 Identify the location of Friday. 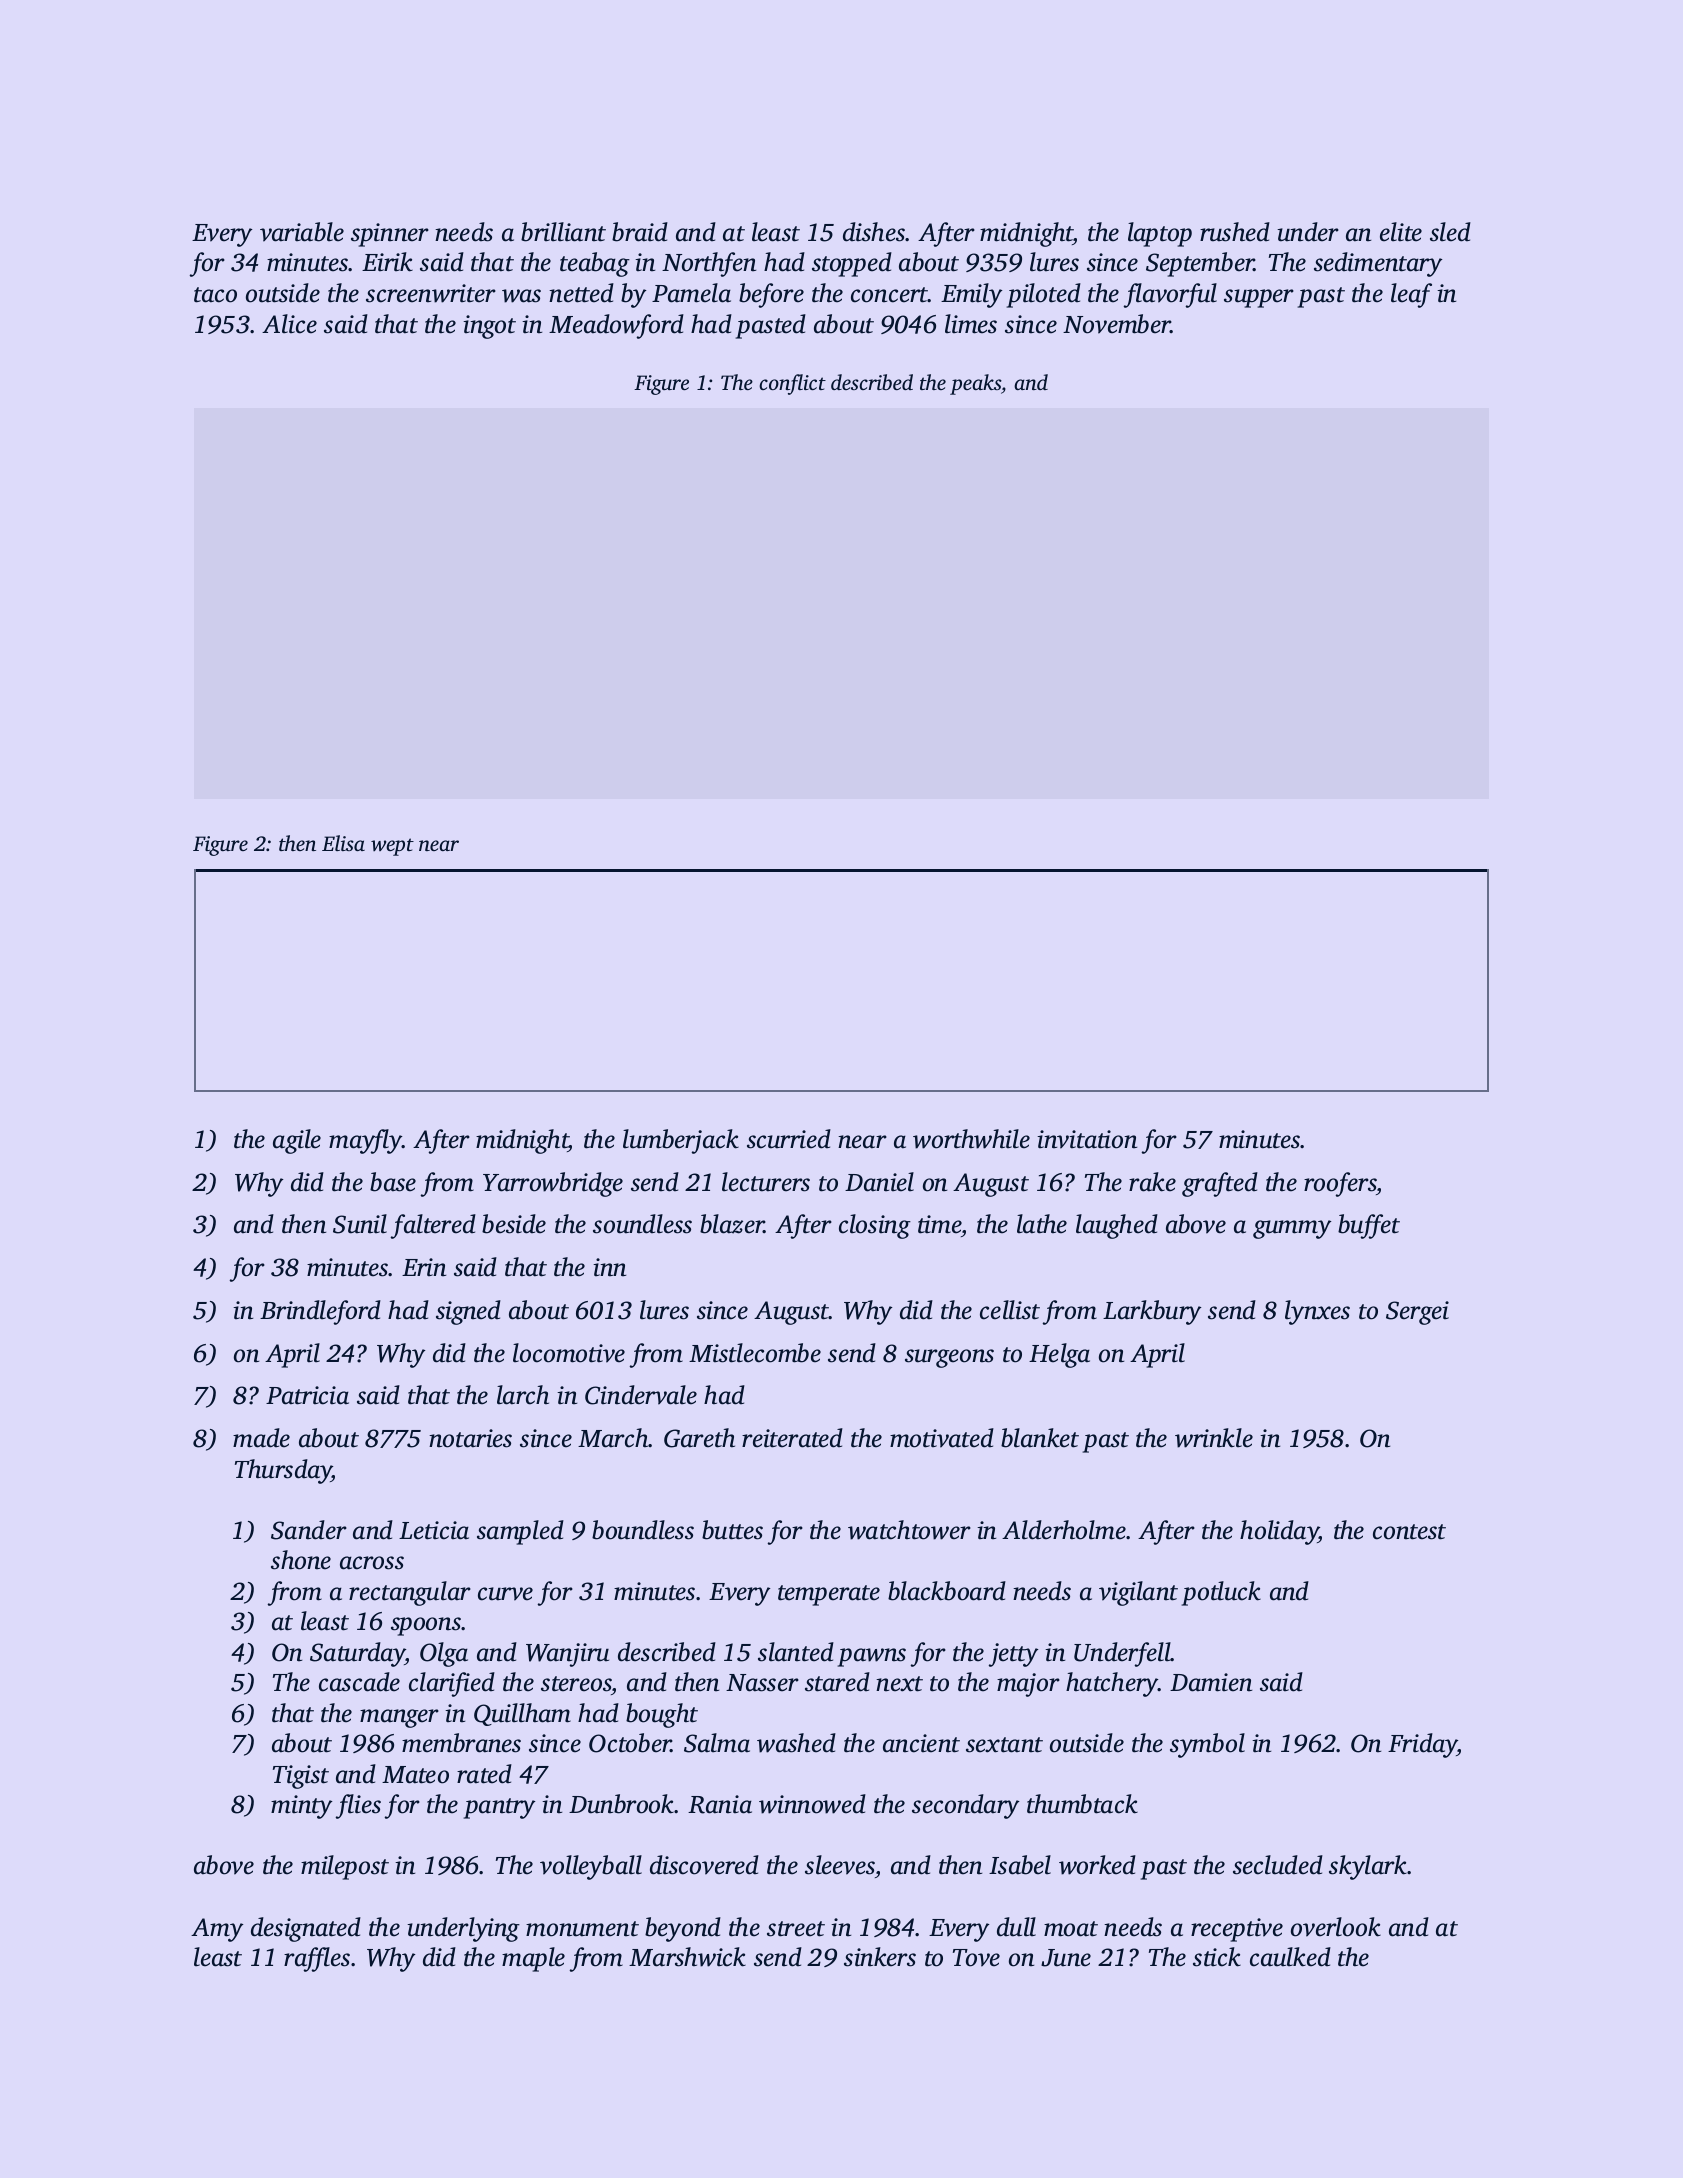
(1422, 1745).
